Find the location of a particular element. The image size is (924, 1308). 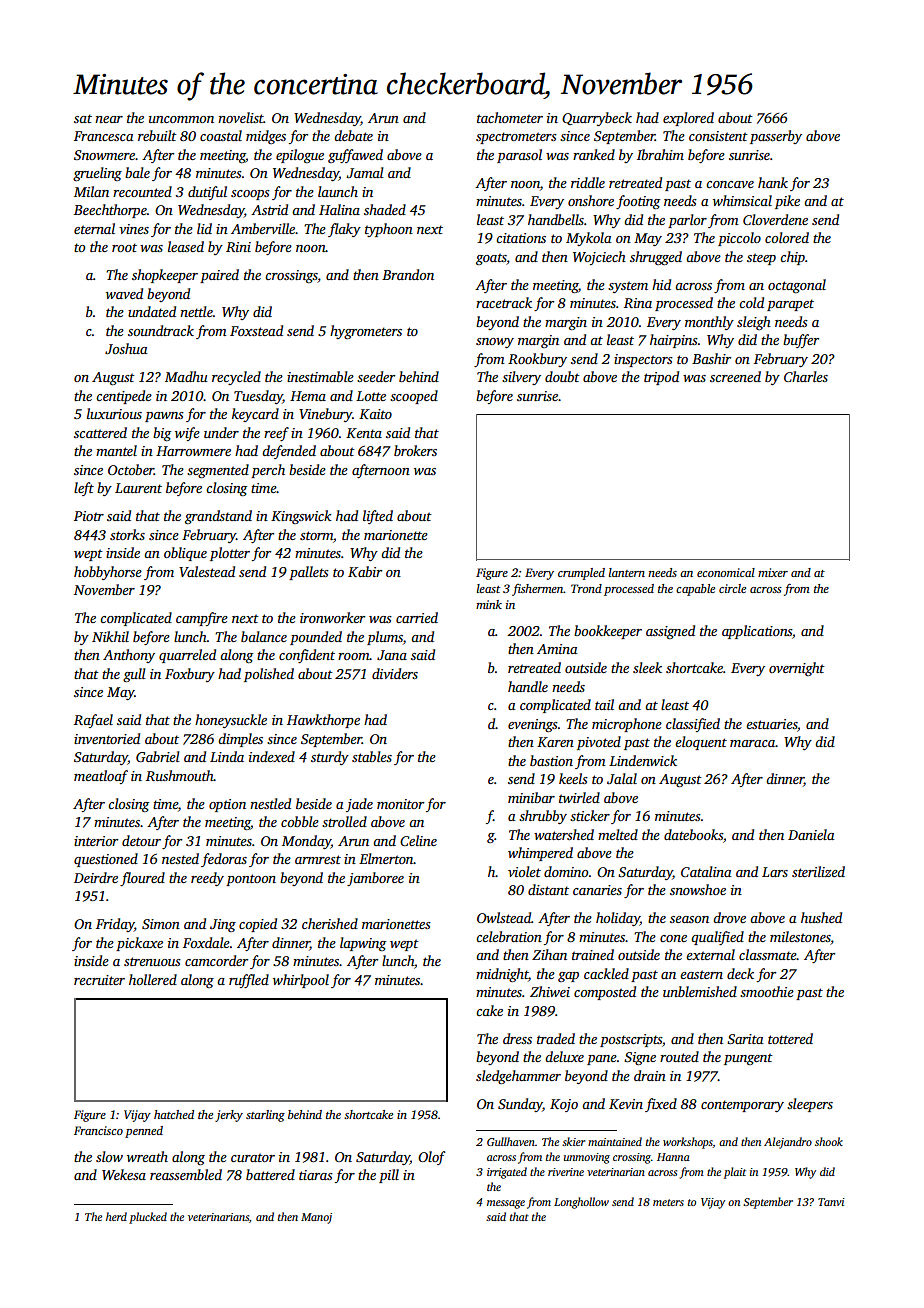

passerby is located at coordinates (776, 137).
